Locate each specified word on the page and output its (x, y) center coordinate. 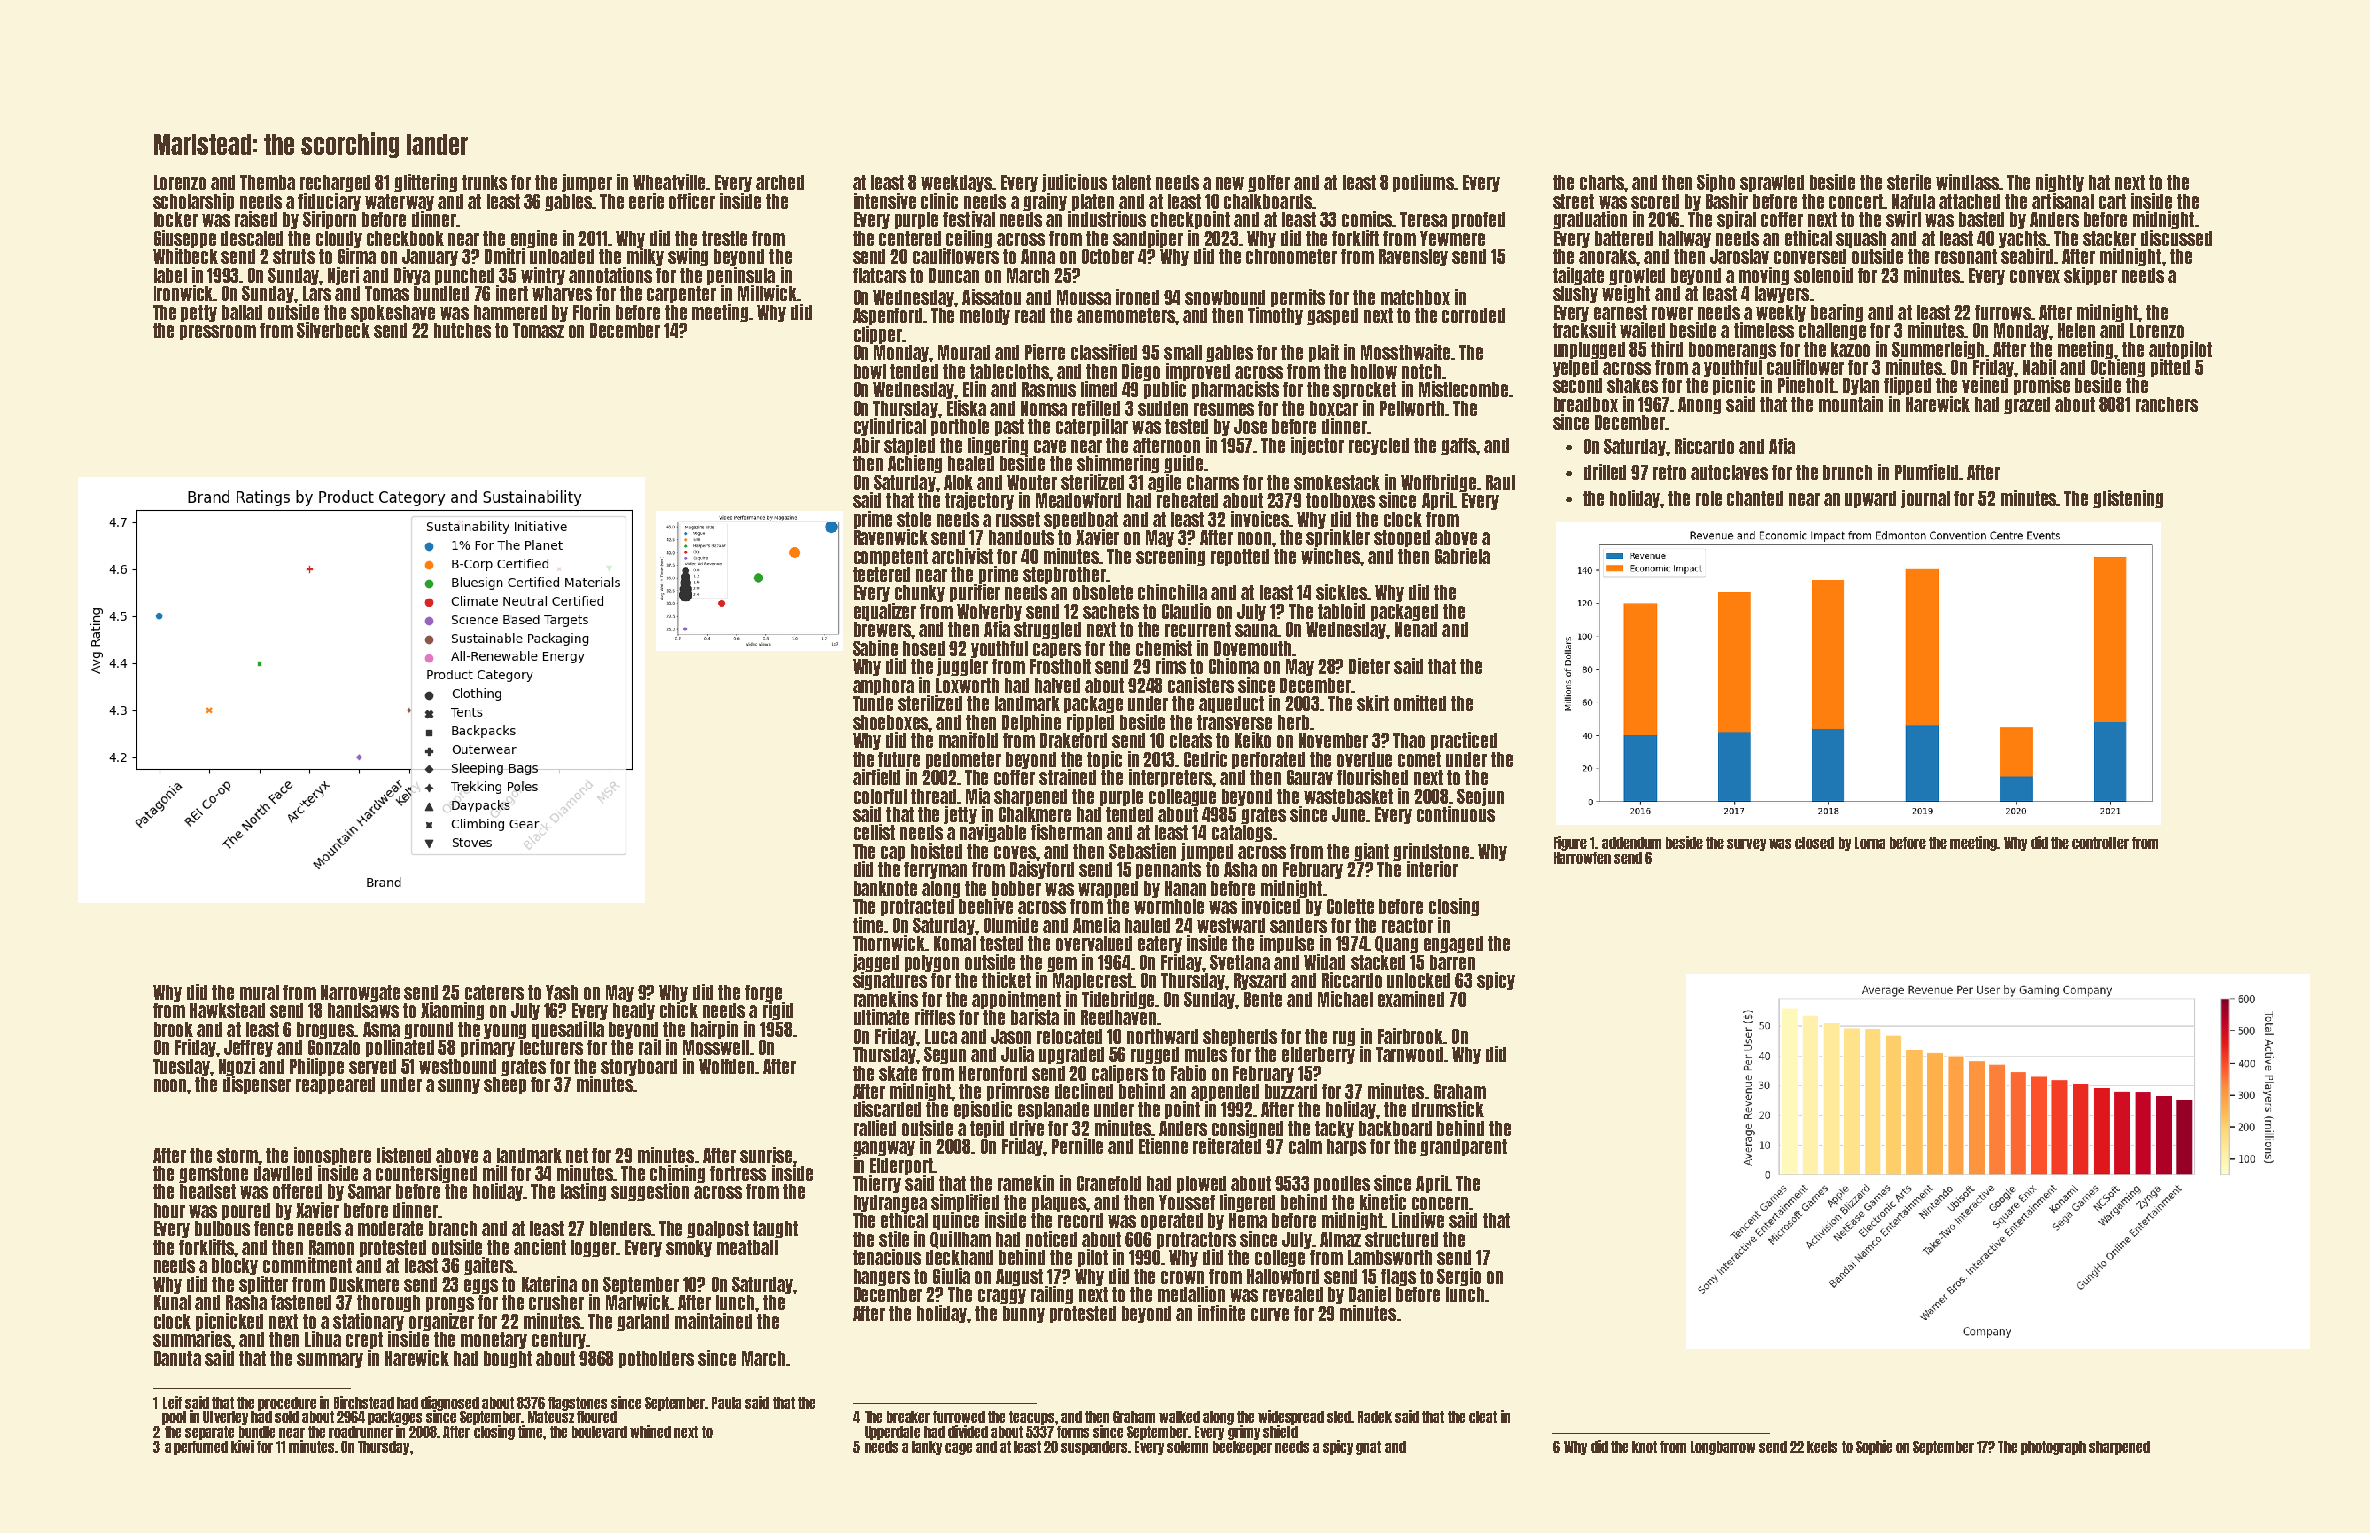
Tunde (873, 703)
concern (1440, 1203)
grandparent (1463, 1147)
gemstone (213, 1174)
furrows (2003, 312)
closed (1814, 843)
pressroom (218, 332)
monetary (494, 1340)
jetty (960, 815)
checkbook (405, 238)
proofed (1478, 220)
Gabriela (1462, 556)
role (1709, 498)
